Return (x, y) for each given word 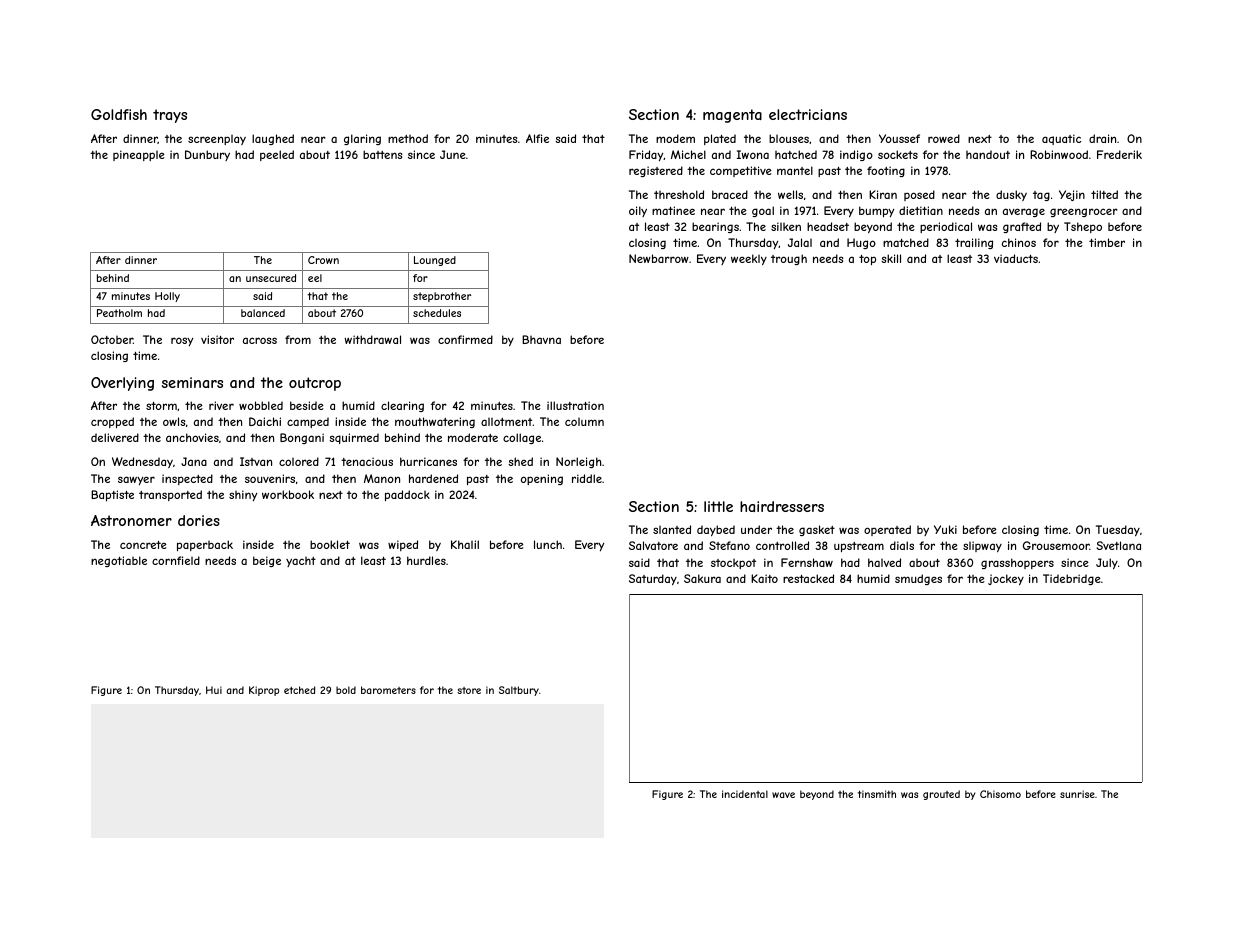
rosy (182, 341)
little (718, 506)
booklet (330, 544)
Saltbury (519, 691)
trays (170, 116)
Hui (214, 690)
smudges (918, 579)
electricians (808, 114)
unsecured (271, 278)
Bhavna (541, 339)
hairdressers (782, 506)
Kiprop (264, 691)
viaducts (1016, 258)
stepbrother (442, 297)
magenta (732, 116)
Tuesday (1118, 531)
